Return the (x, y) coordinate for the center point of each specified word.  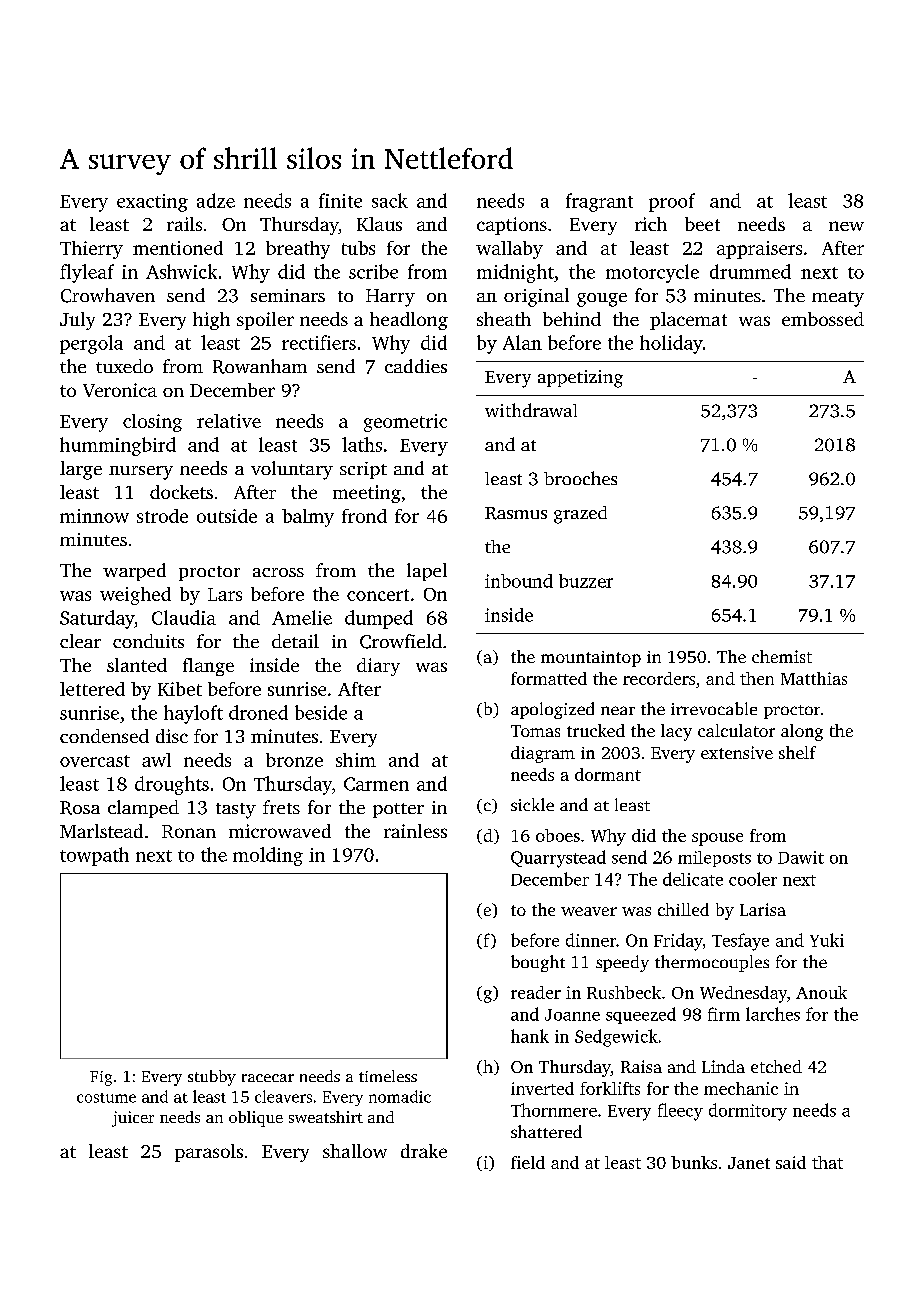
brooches (580, 478)
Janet (749, 1163)
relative (229, 421)
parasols (209, 1153)
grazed (580, 515)
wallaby (509, 250)
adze (216, 200)
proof (672, 202)
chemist (782, 656)
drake (424, 1151)
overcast (95, 761)
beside (321, 712)
